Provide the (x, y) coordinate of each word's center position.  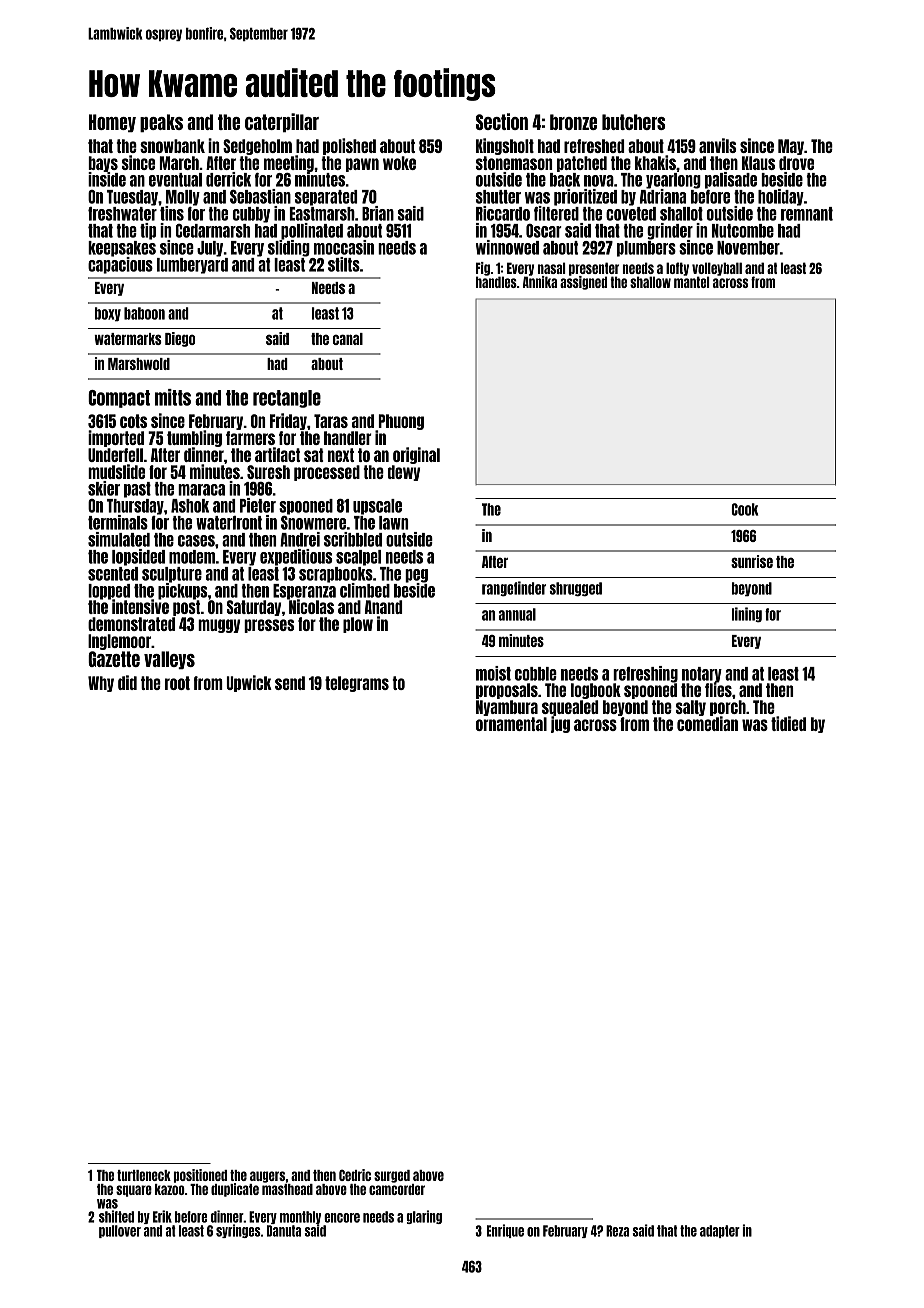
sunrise (752, 561)
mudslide (116, 471)
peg (416, 576)
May (791, 147)
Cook (744, 509)
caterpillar (282, 122)
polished (349, 146)
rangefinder (514, 588)
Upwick (249, 683)
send (290, 683)
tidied (788, 723)
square (134, 1191)
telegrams (357, 684)
